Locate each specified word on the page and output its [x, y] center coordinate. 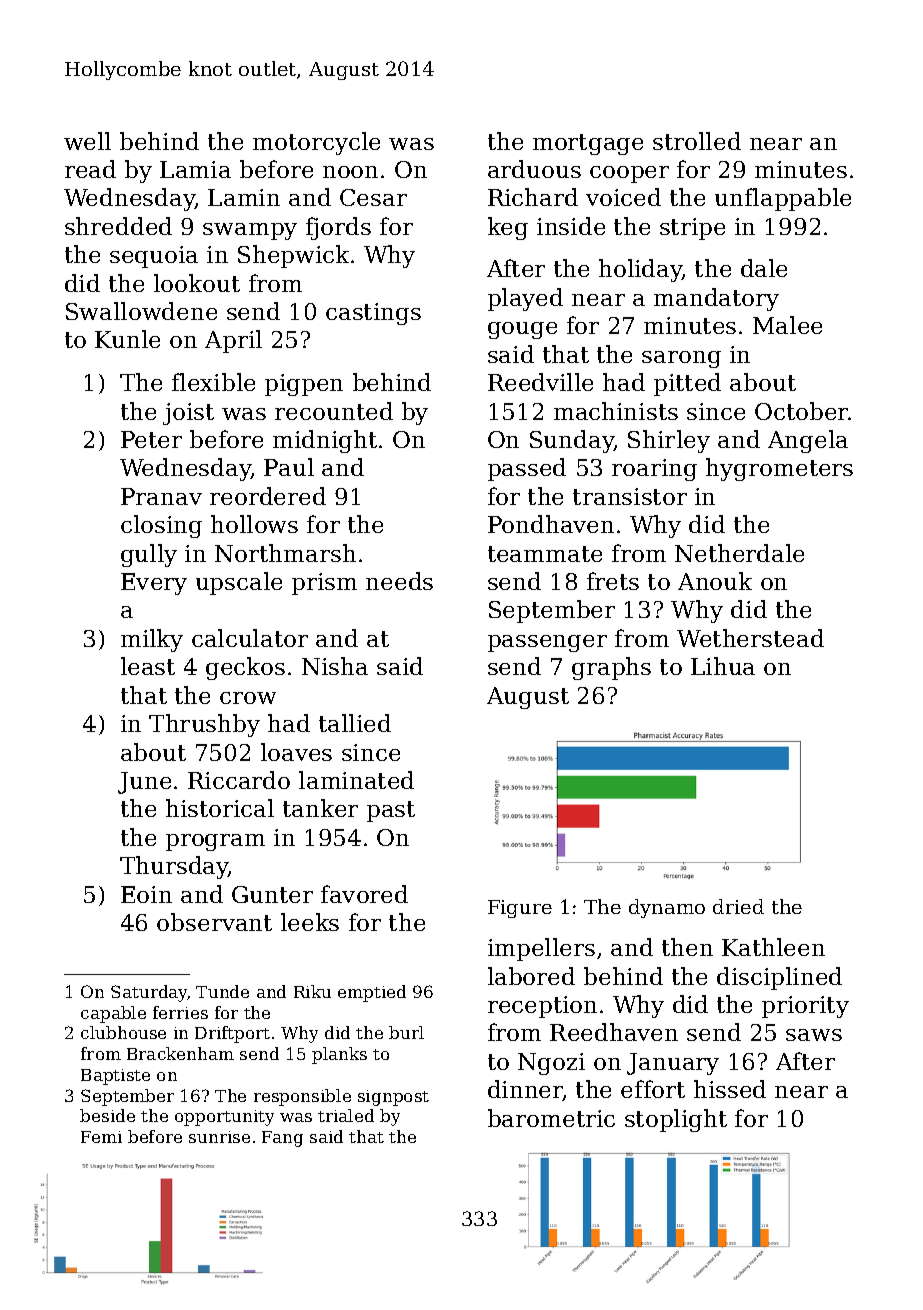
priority [805, 1007]
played [525, 299]
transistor [630, 496]
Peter [151, 439]
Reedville [540, 382]
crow [248, 698]
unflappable [783, 199]
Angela [808, 441]
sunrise [219, 1137]
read [90, 169]
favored [364, 894]
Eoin [146, 894]
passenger [547, 643]
